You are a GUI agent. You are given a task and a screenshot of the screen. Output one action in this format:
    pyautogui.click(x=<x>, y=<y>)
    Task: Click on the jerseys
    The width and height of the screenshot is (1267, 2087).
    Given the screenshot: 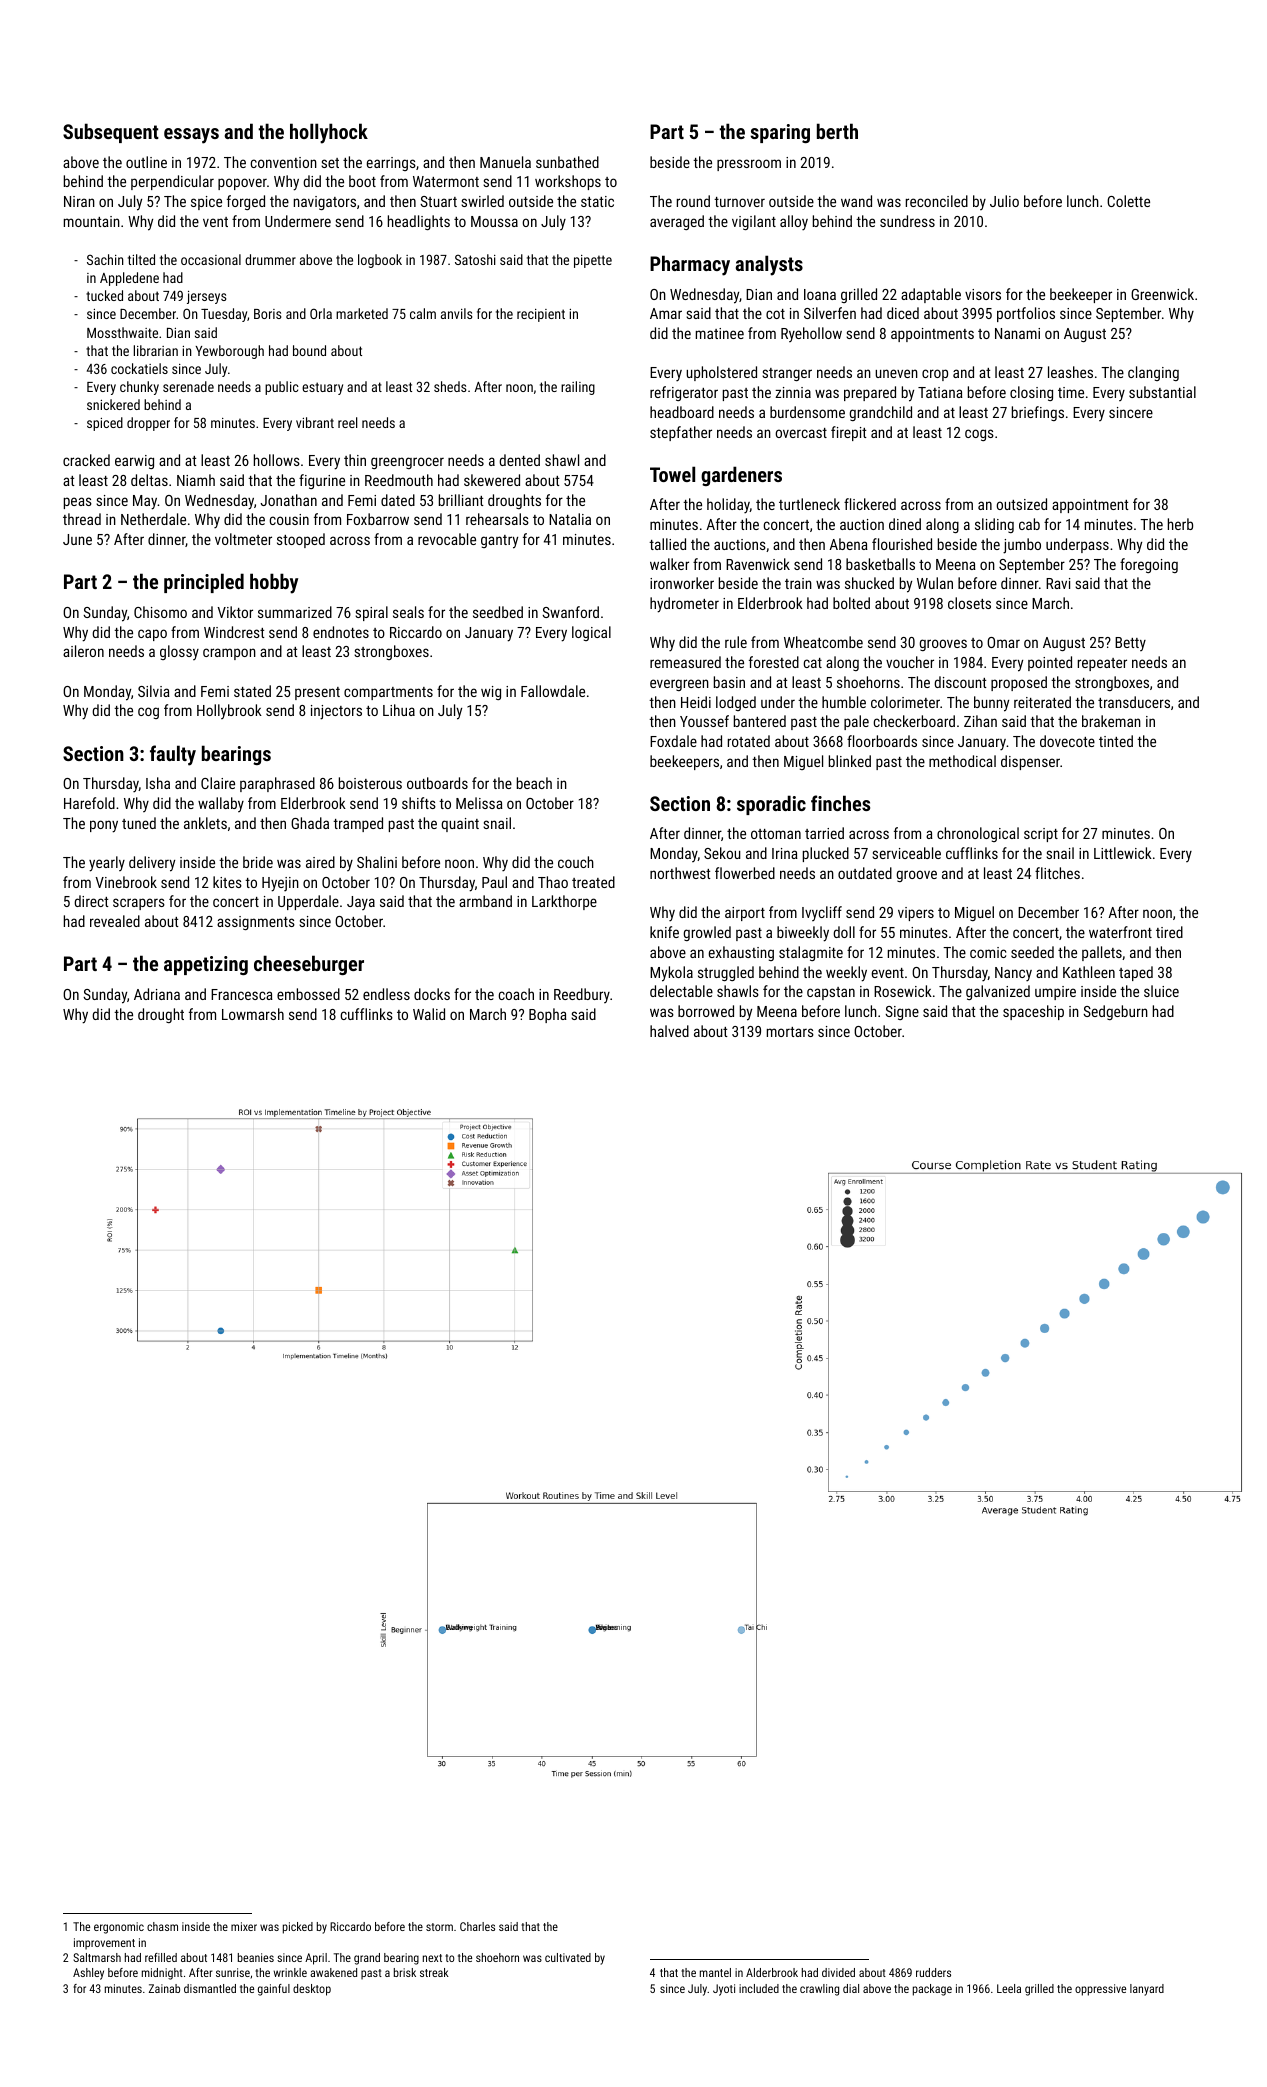 What is the action you would take?
    pyautogui.click(x=206, y=297)
